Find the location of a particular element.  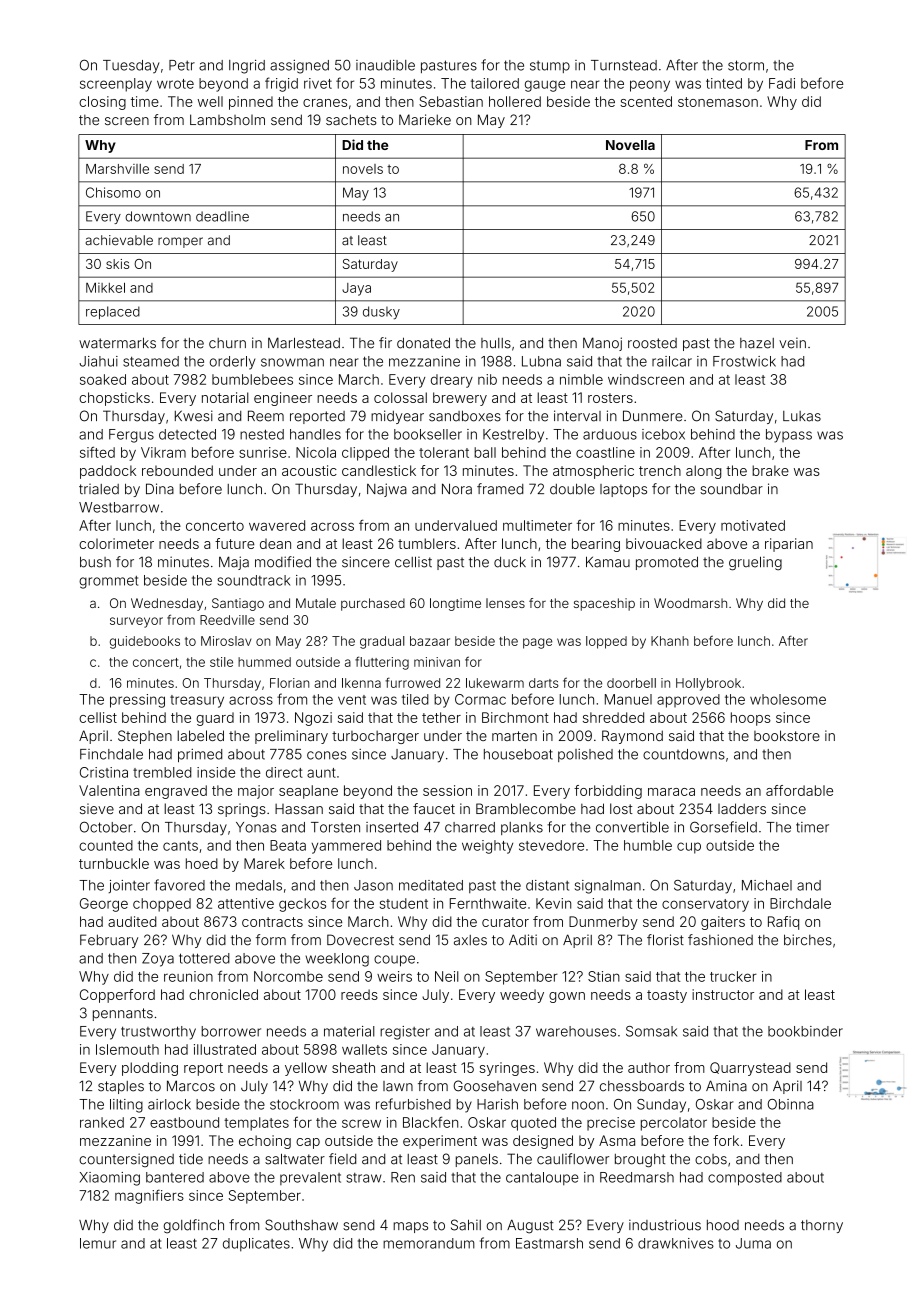

guidebooks is located at coordinates (145, 642).
